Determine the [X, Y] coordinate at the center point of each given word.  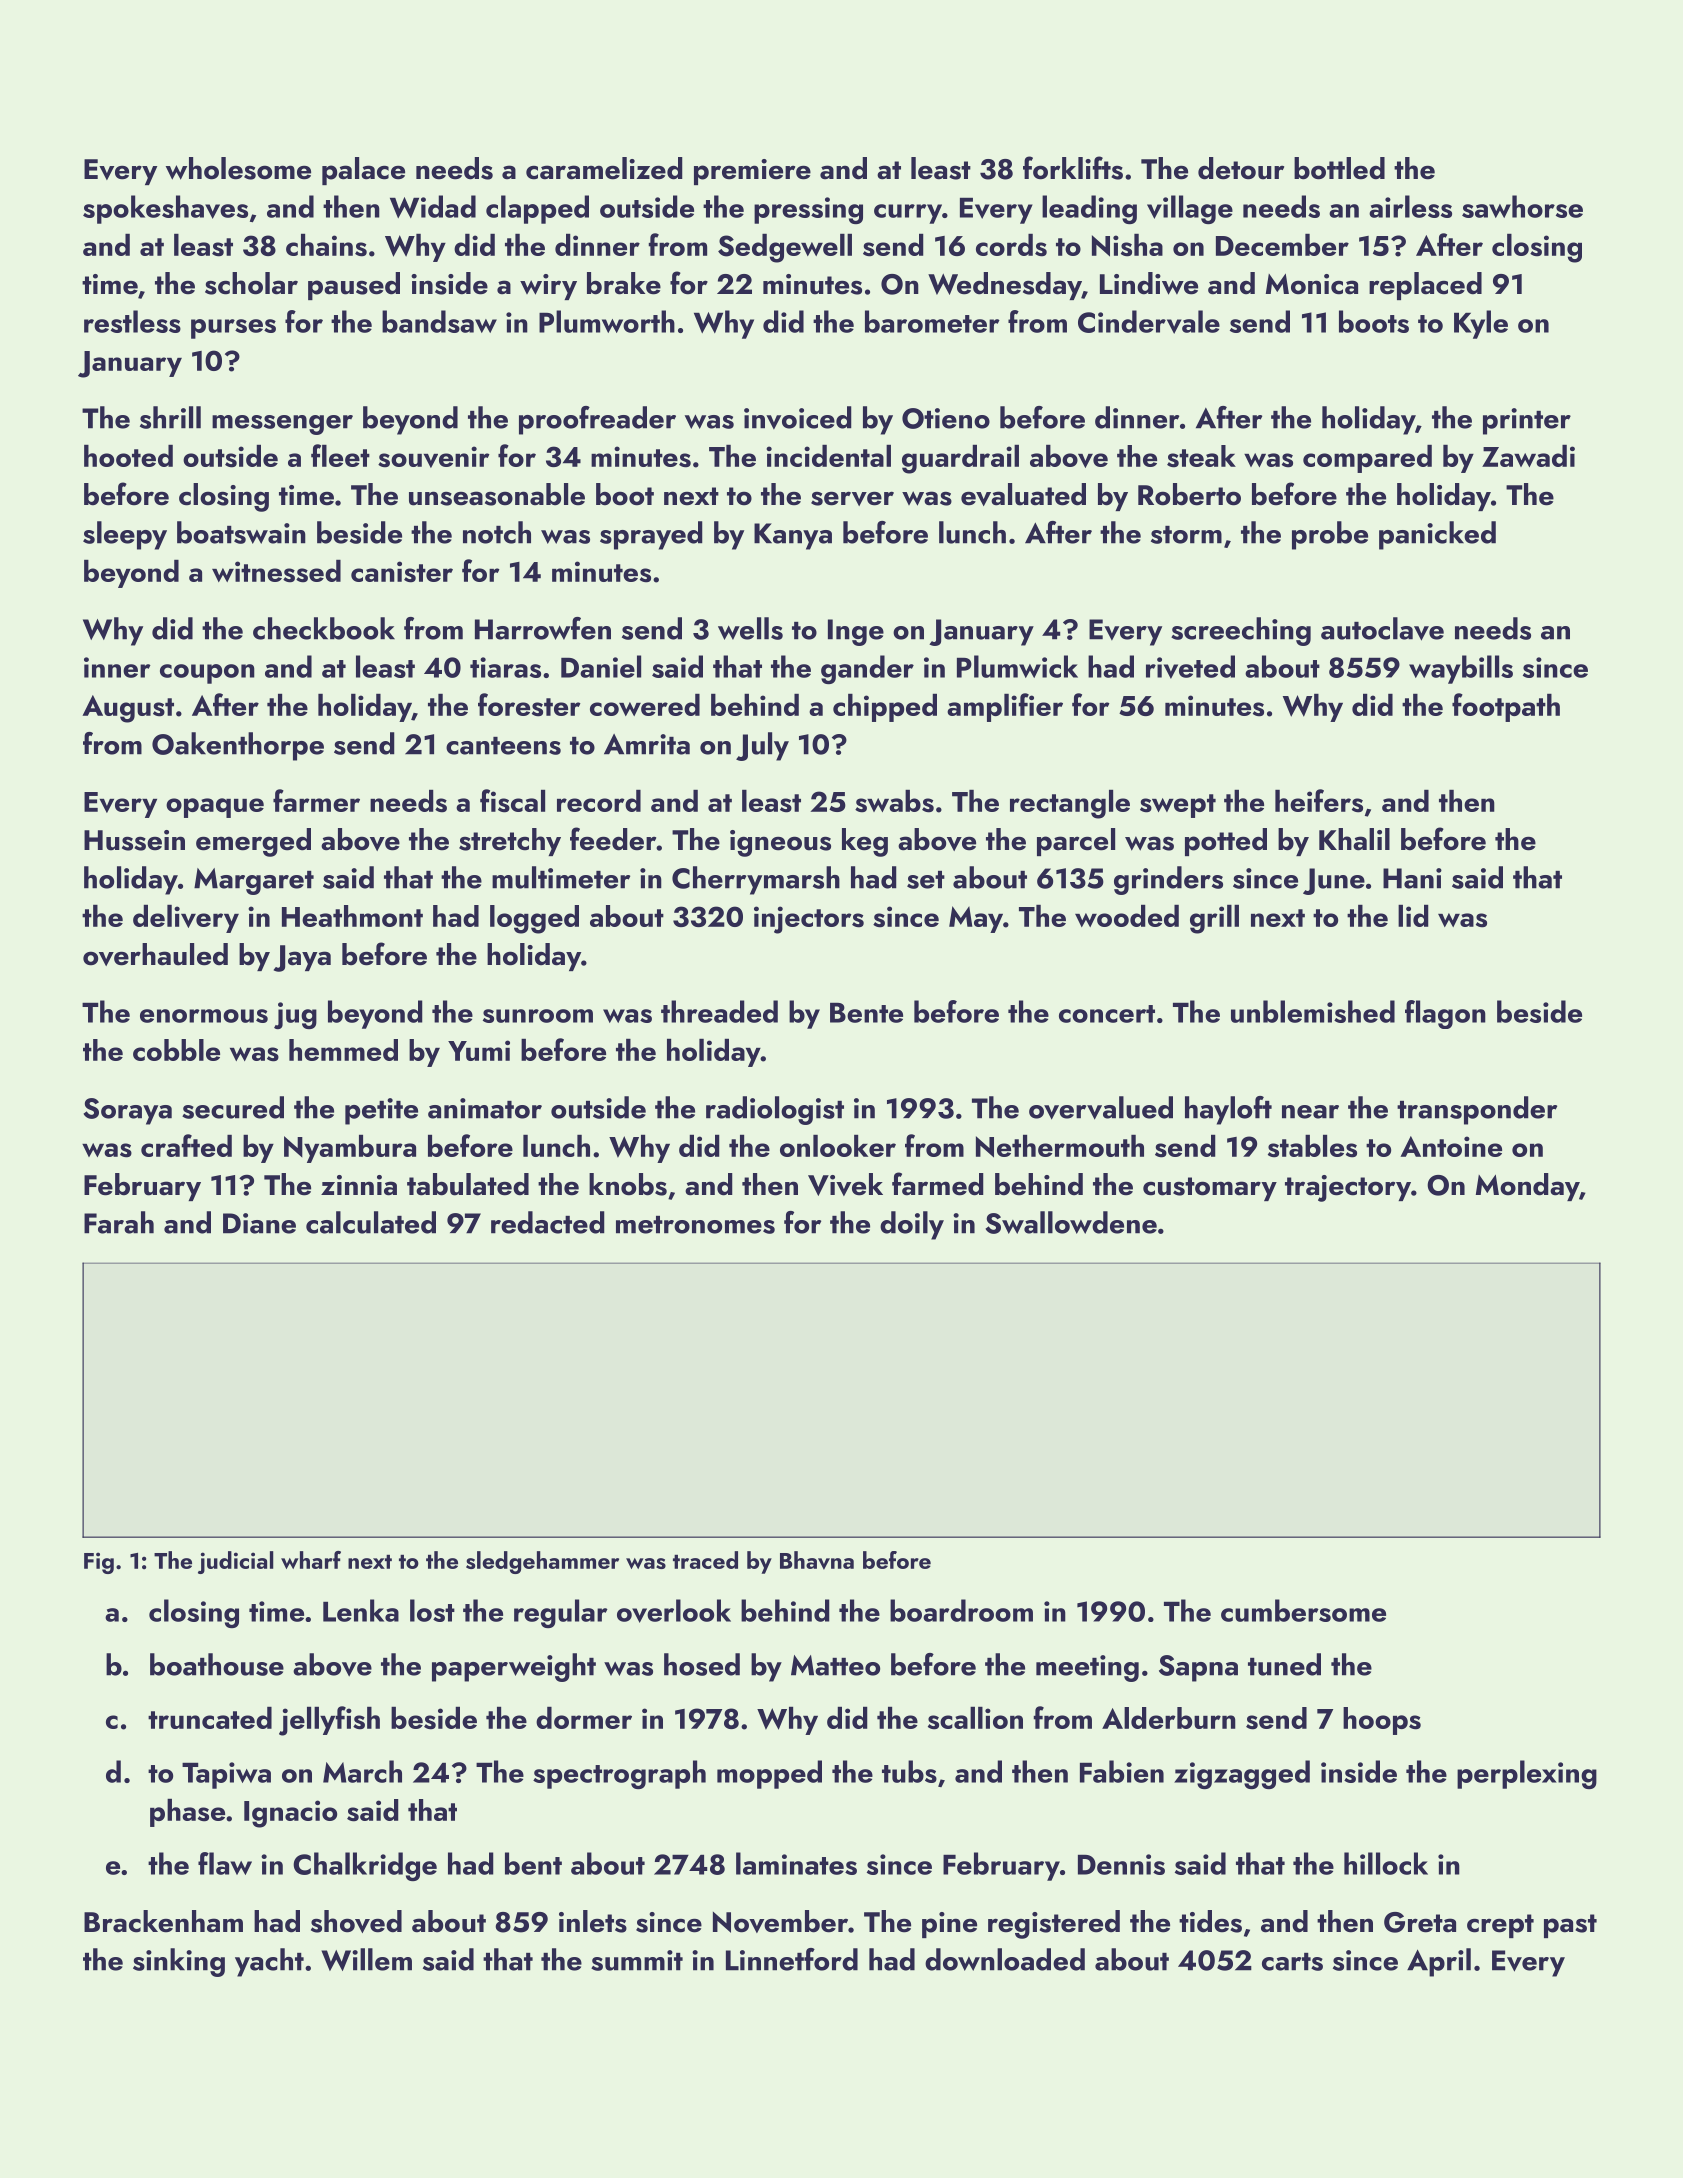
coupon [207, 674]
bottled [1339, 168]
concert [1107, 1014]
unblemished [1313, 1011]
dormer [584, 1718]
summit [637, 1960]
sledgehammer [542, 1562]
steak [1201, 456]
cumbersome [1303, 1610]
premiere [752, 172]
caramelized [604, 168]
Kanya [793, 536]
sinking [179, 1962]
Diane [259, 1223]
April [1439, 1962]
